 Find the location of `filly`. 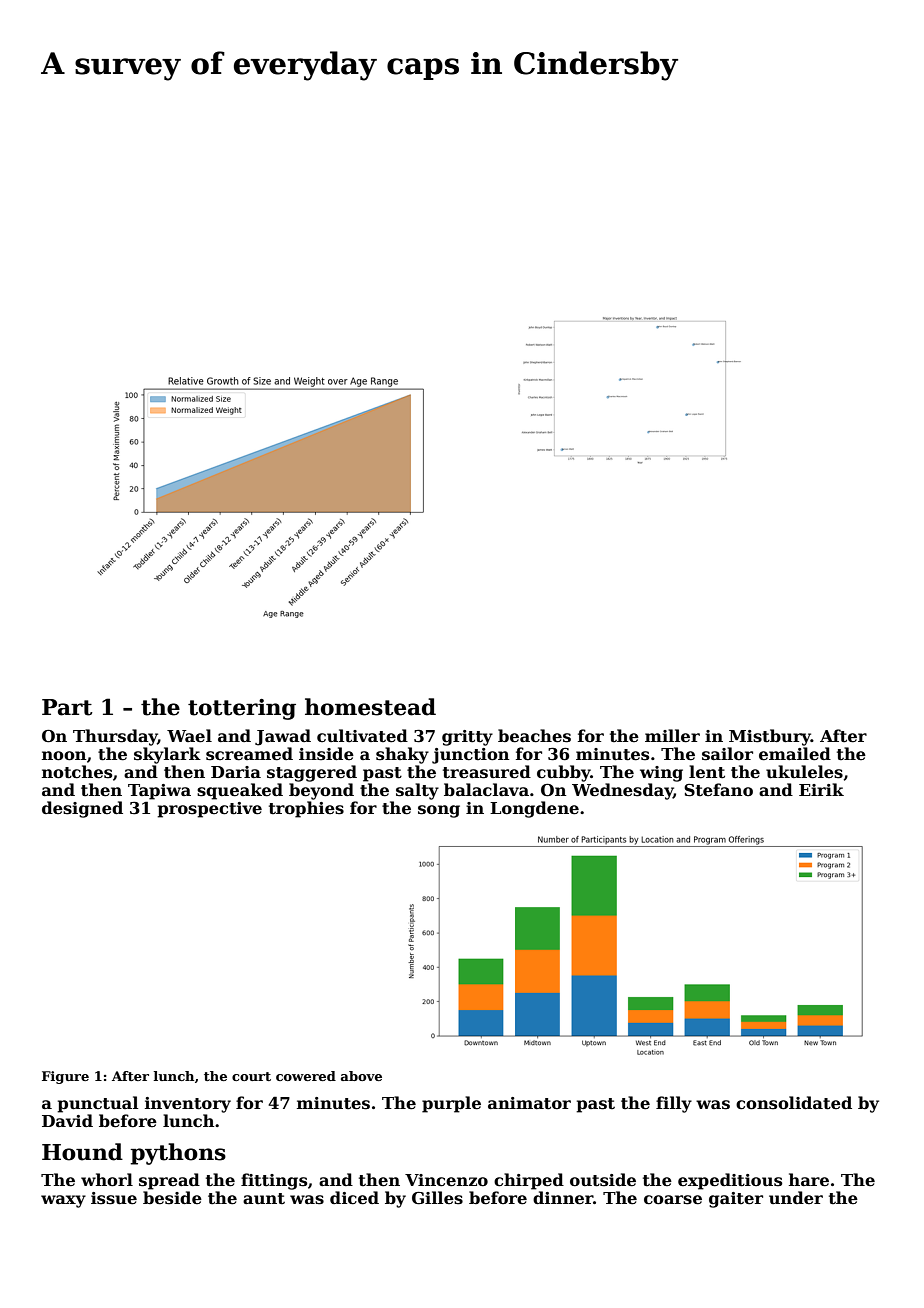

filly is located at coordinates (674, 1104).
